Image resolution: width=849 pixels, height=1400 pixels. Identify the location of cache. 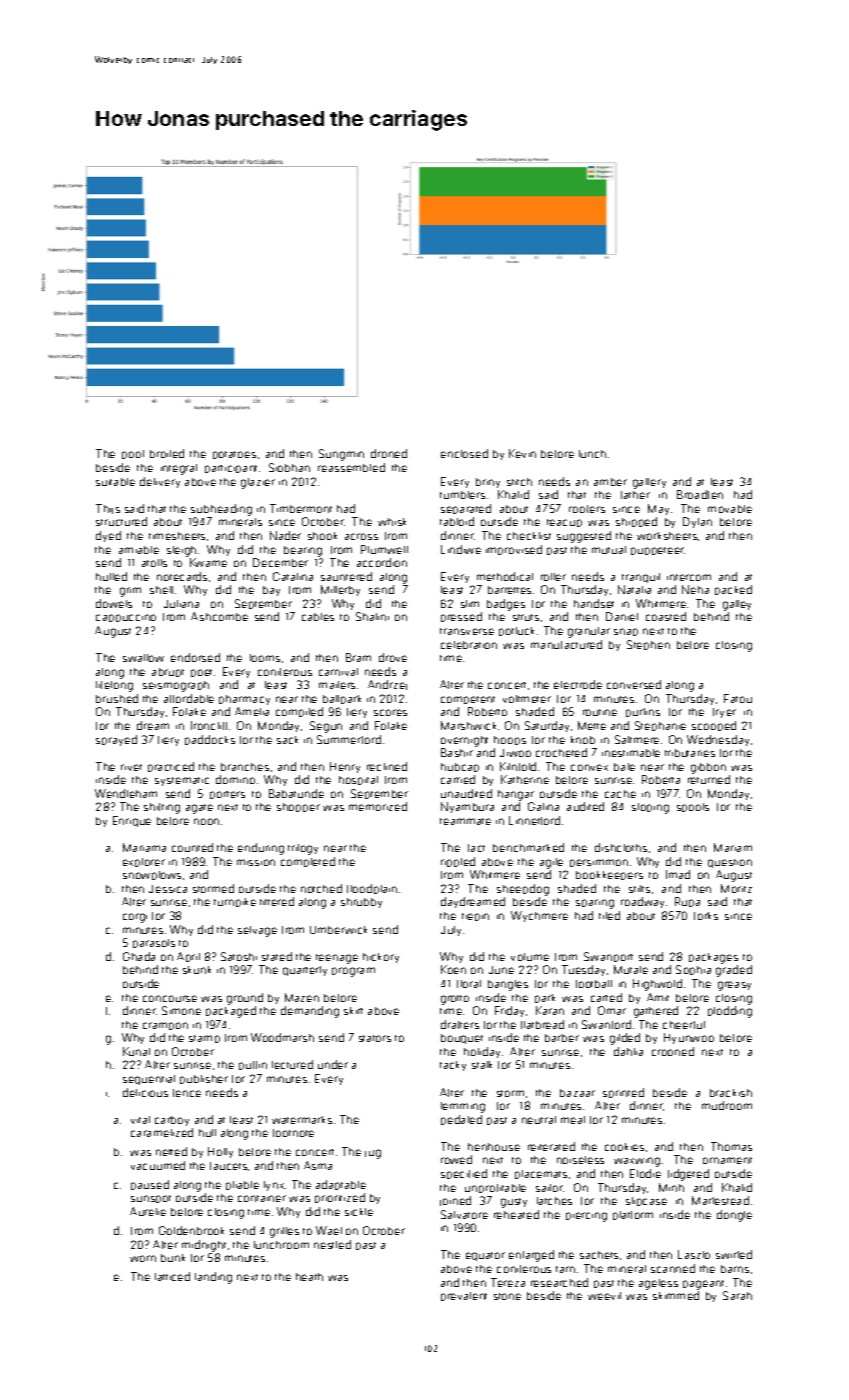
(620, 794).
